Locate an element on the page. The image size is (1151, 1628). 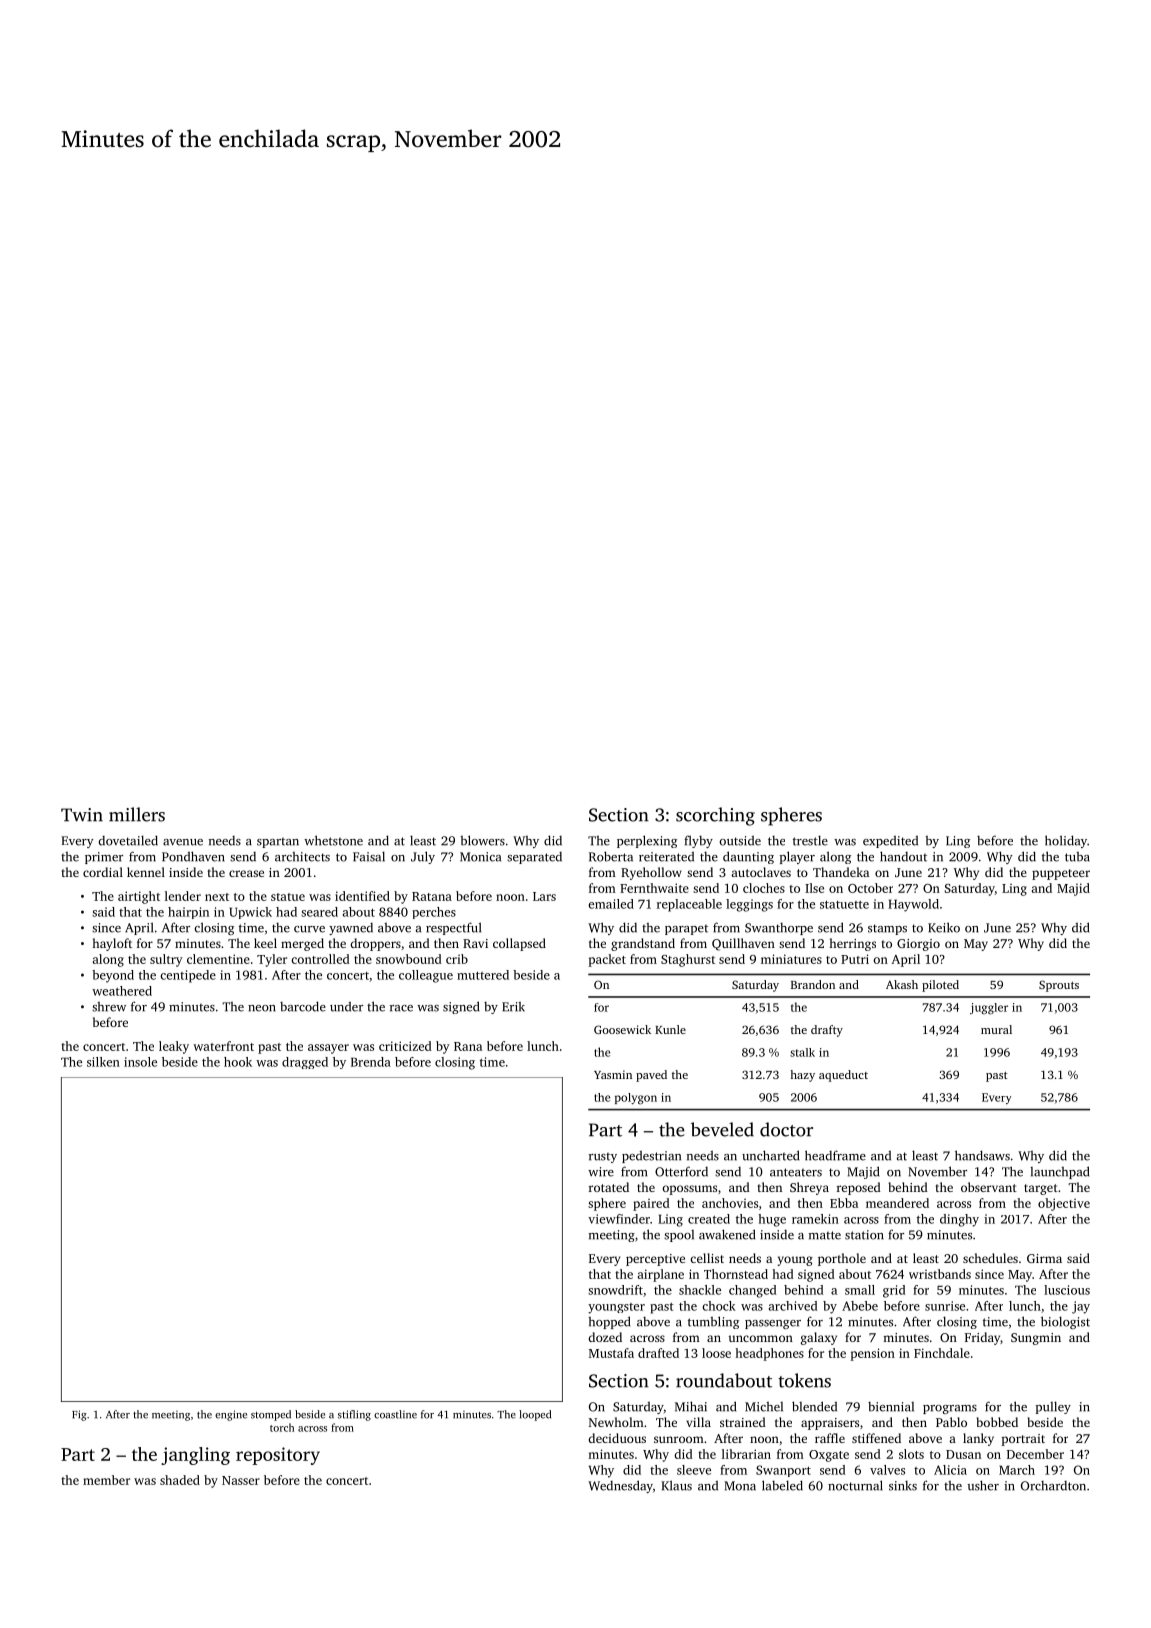
whetstone is located at coordinates (333, 840).
